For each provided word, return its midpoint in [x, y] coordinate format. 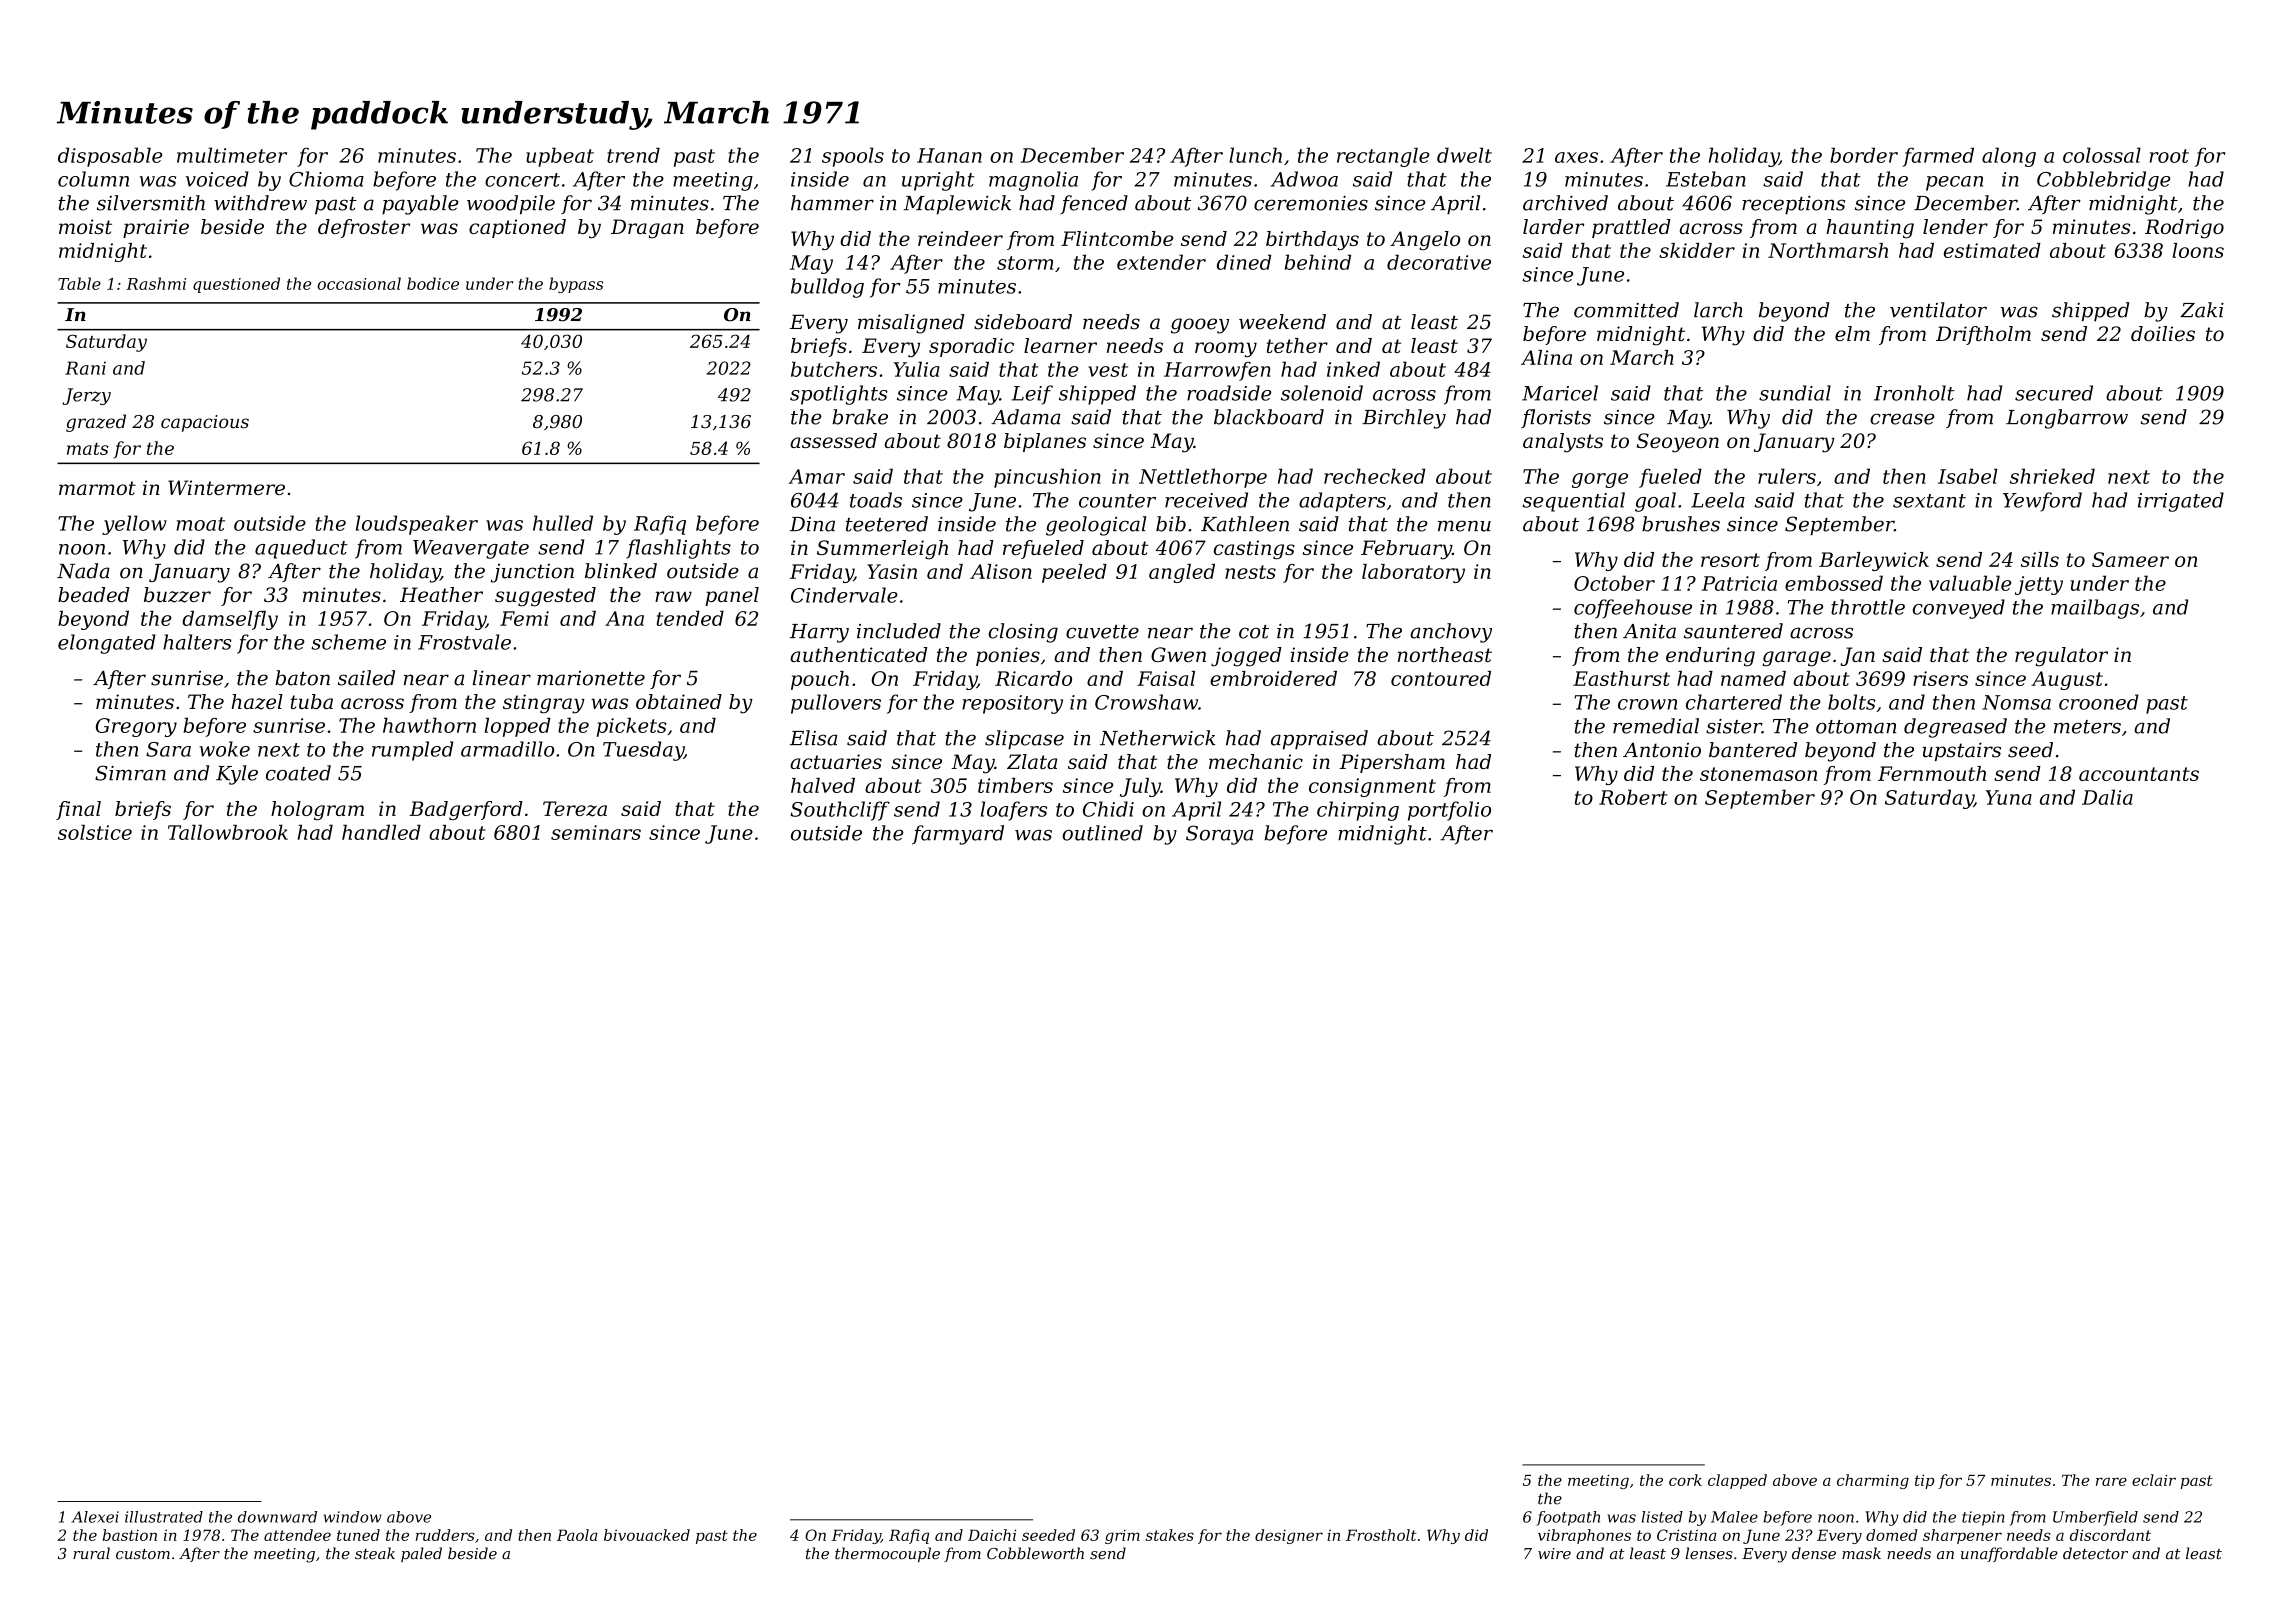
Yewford [2042, 502]
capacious [205, 423]
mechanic [1256, 761]
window [353, 1517]
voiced [217, 179]
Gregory [136, 727]
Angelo [1425, 240]
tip [1924, 1481]
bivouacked [647, 1535]
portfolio [1449, 811]
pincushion [1047, 478]
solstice [95, 832]
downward [277, 1517]
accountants [2139, 774]
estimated [1992, 250]
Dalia [2107, 797]
